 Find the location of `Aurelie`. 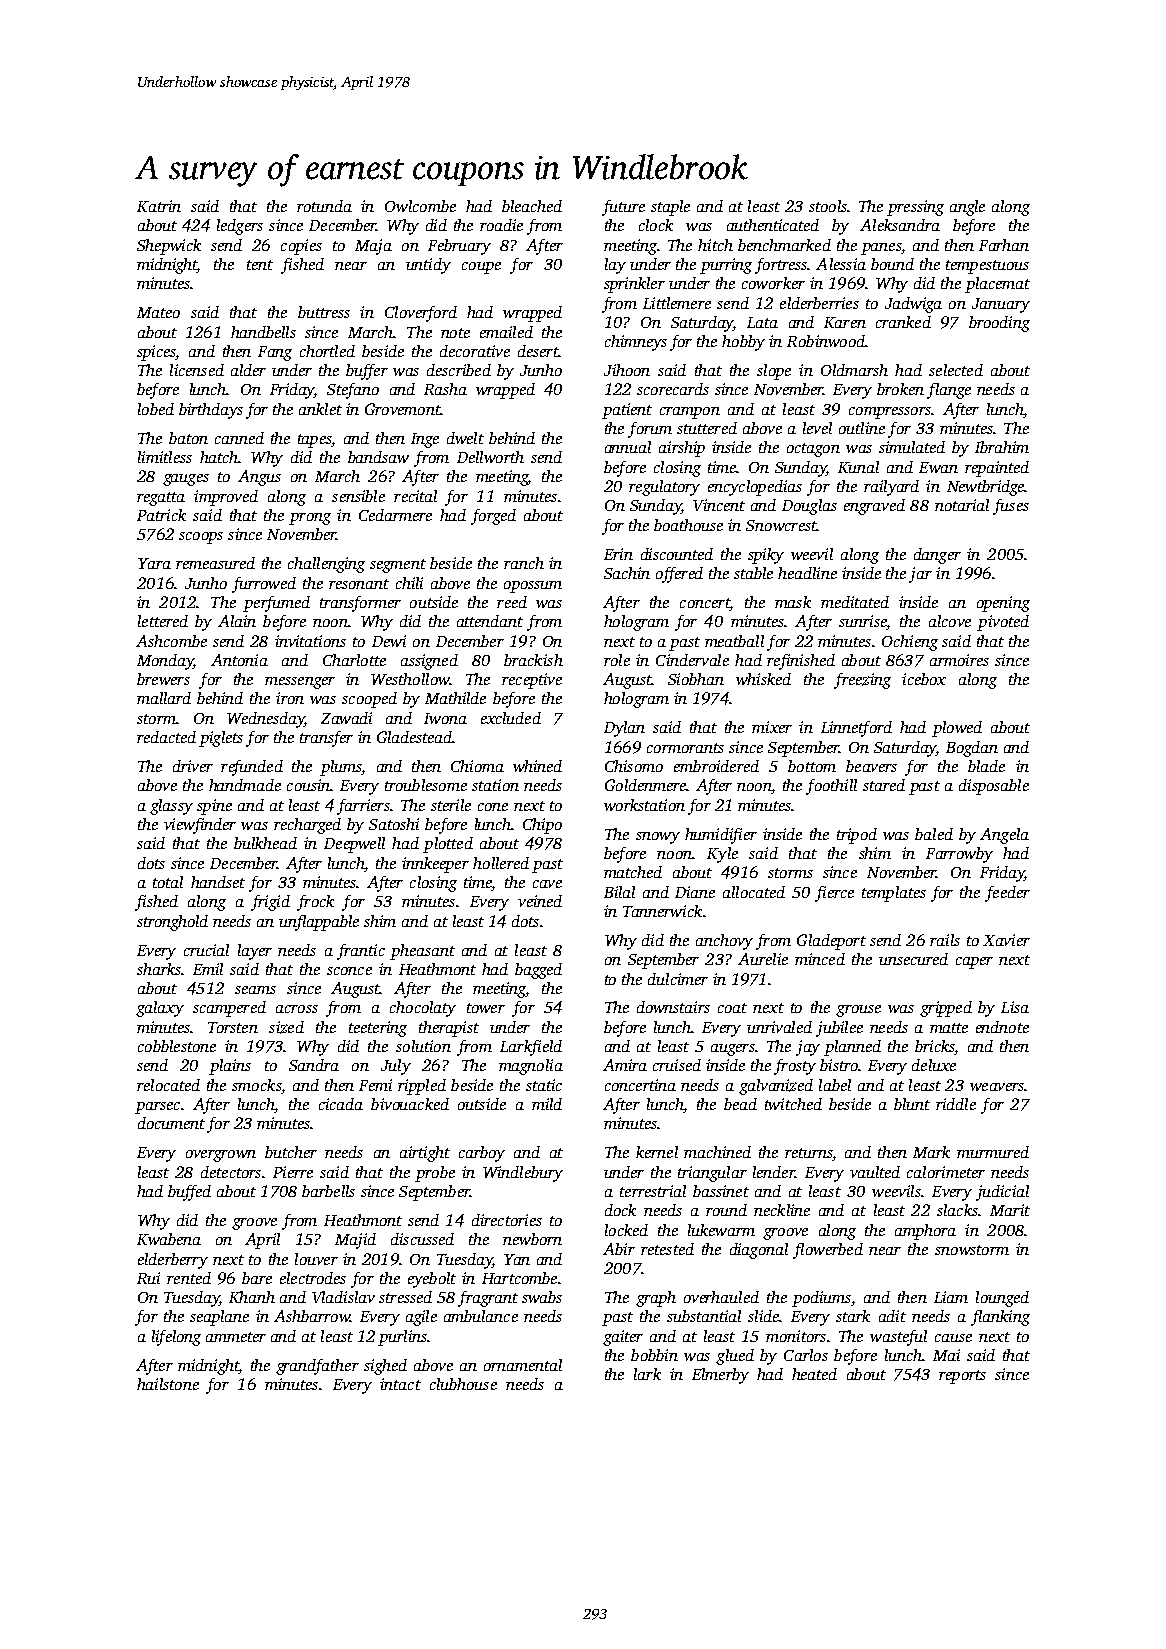

Aurelie is located at coordinates (763, 959).
